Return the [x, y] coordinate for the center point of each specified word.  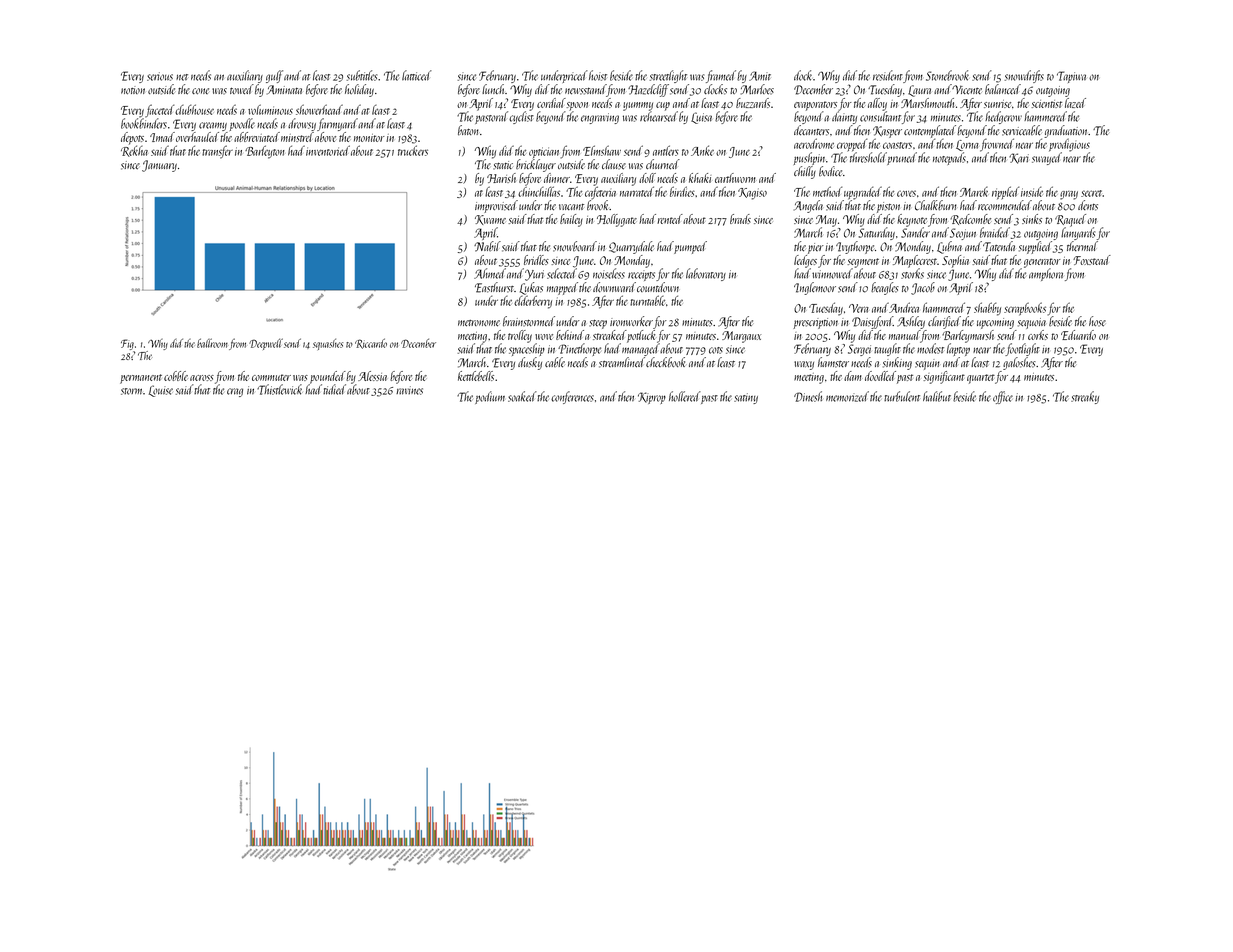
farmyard [337, 124]
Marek [974, 192]
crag [235, 392]
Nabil [487, 246]
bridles [536, 260]
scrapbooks [1025, 309]
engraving [600, 118]
